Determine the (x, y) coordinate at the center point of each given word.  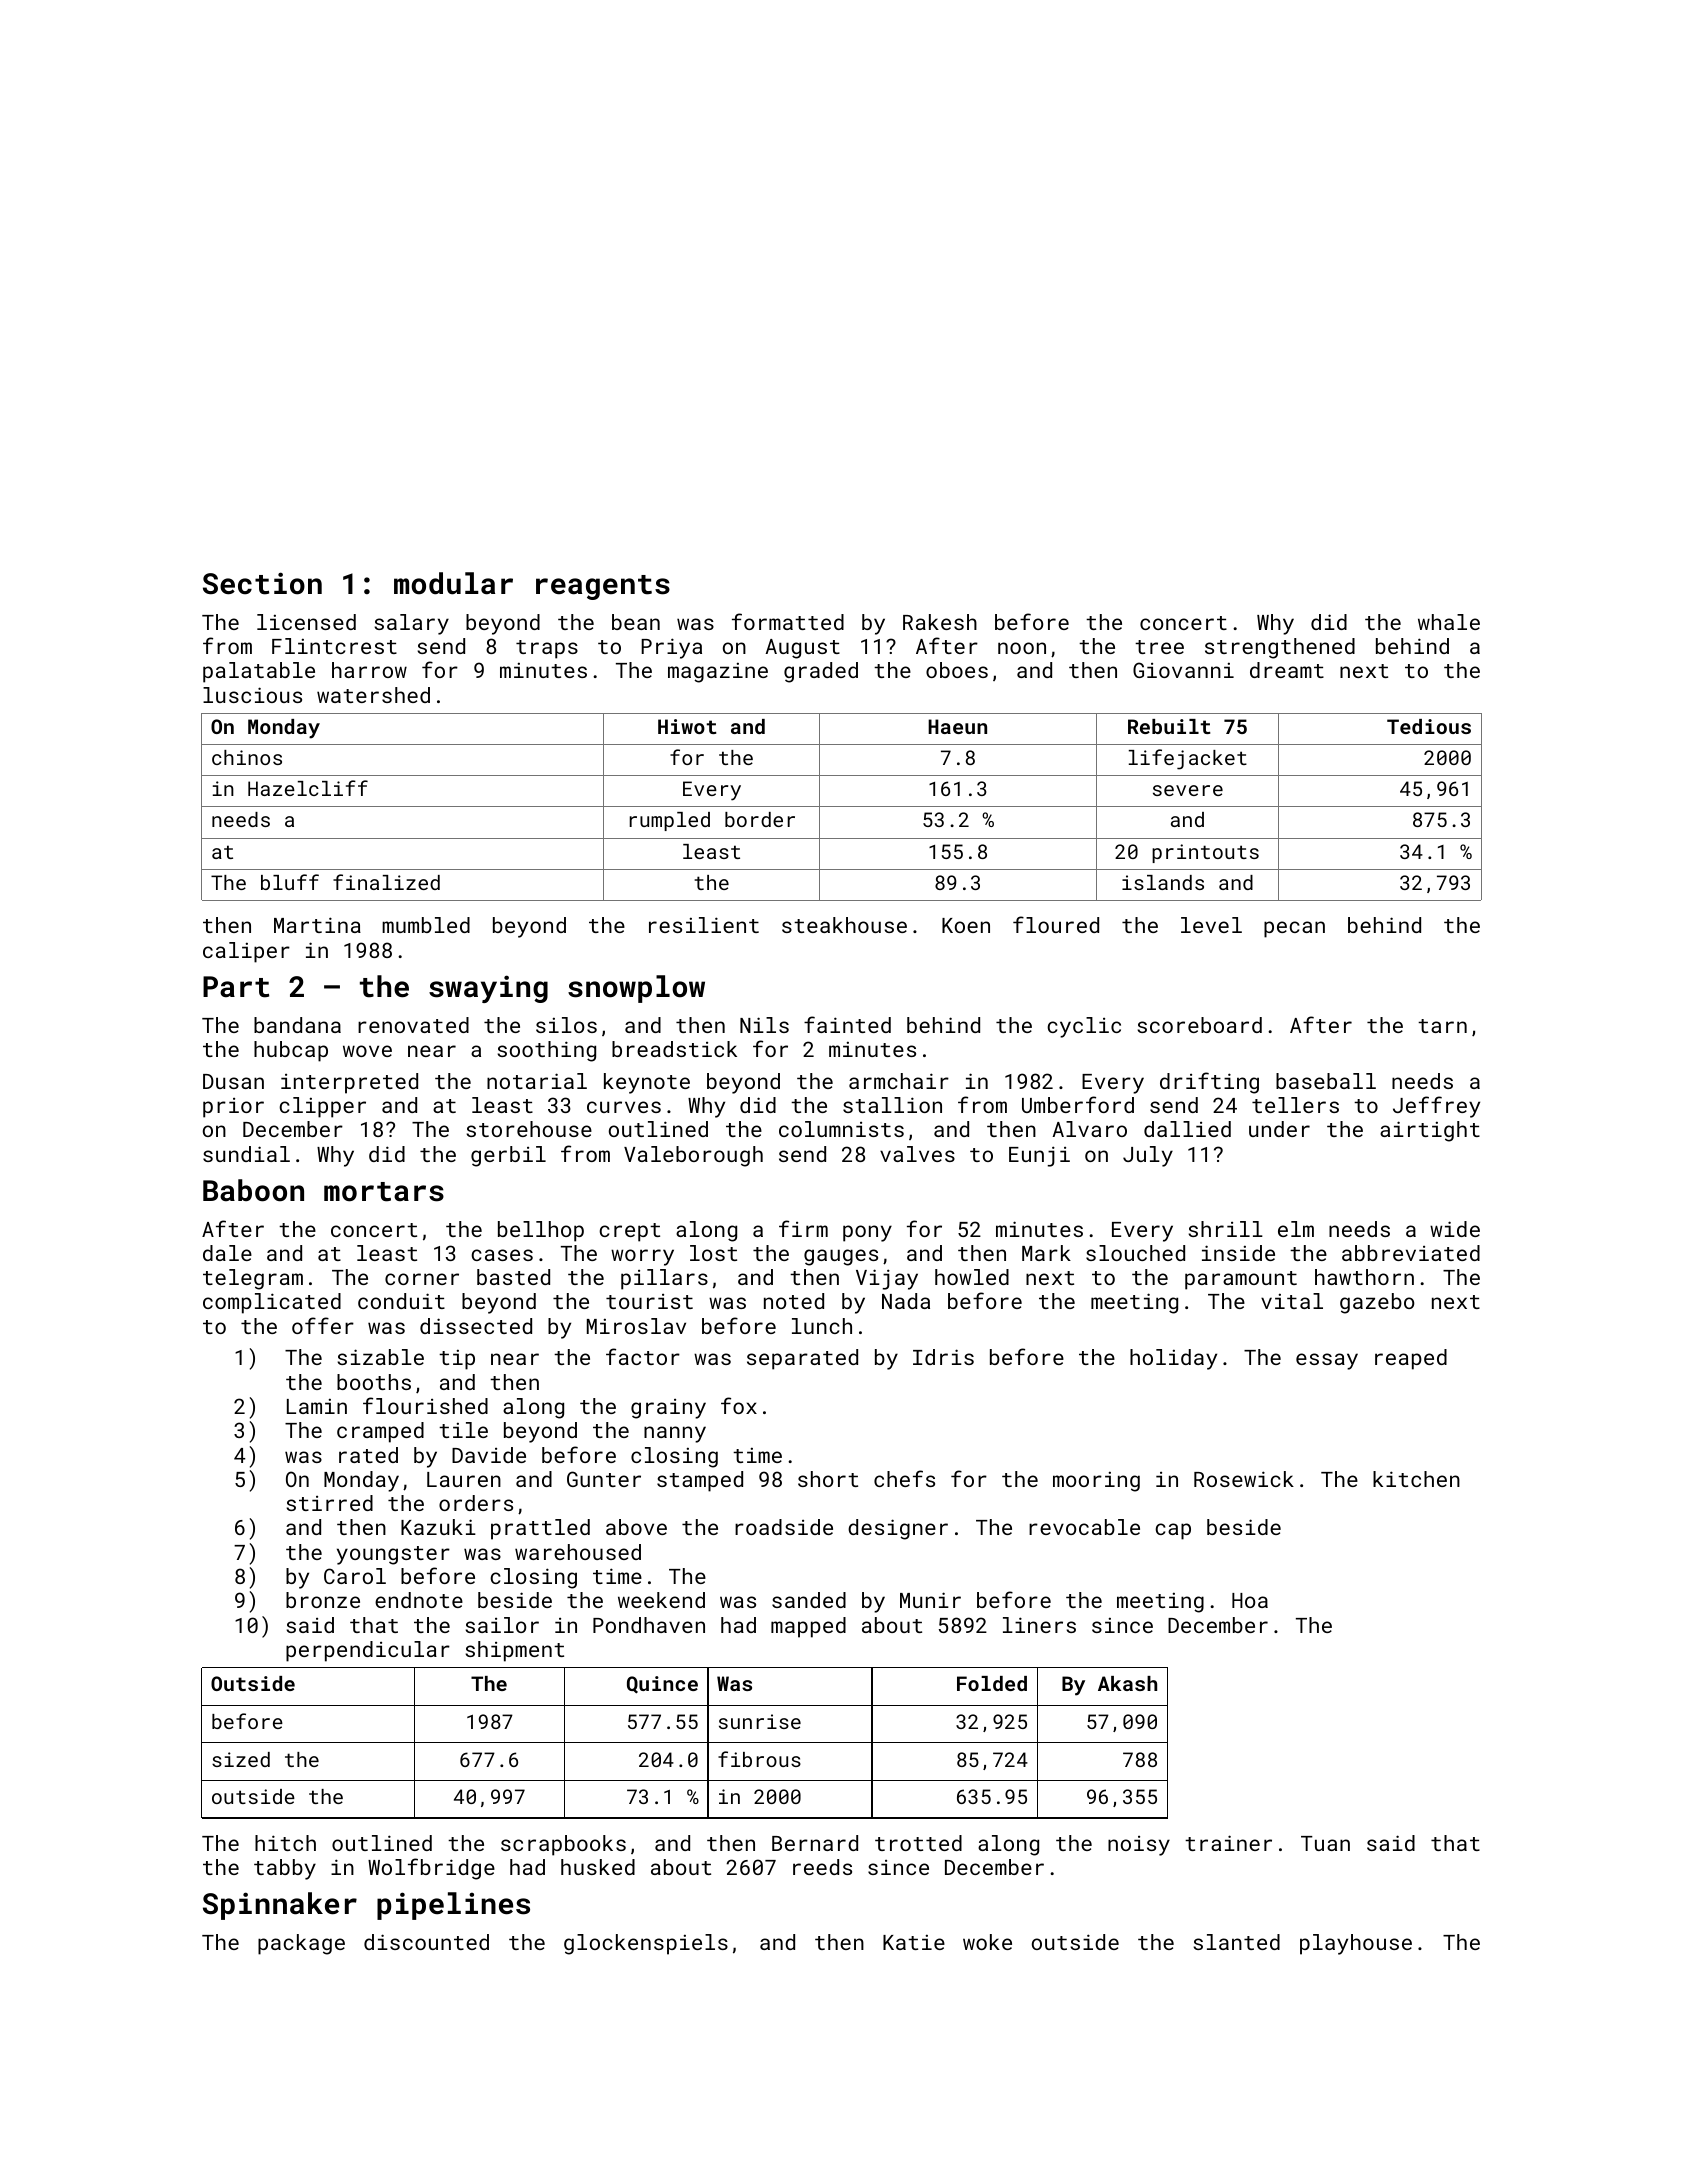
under (1279, 1129)
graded (821, 672)
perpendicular (368, 1651)
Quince (662, 1685)
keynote (647, 1083)
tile (463, 1430)
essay (1327, 1361)
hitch (285, 1843)
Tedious (1429, 726)
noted (794, 1301)
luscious (252, 695)
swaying (488, 989)
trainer (1228, 1843)
